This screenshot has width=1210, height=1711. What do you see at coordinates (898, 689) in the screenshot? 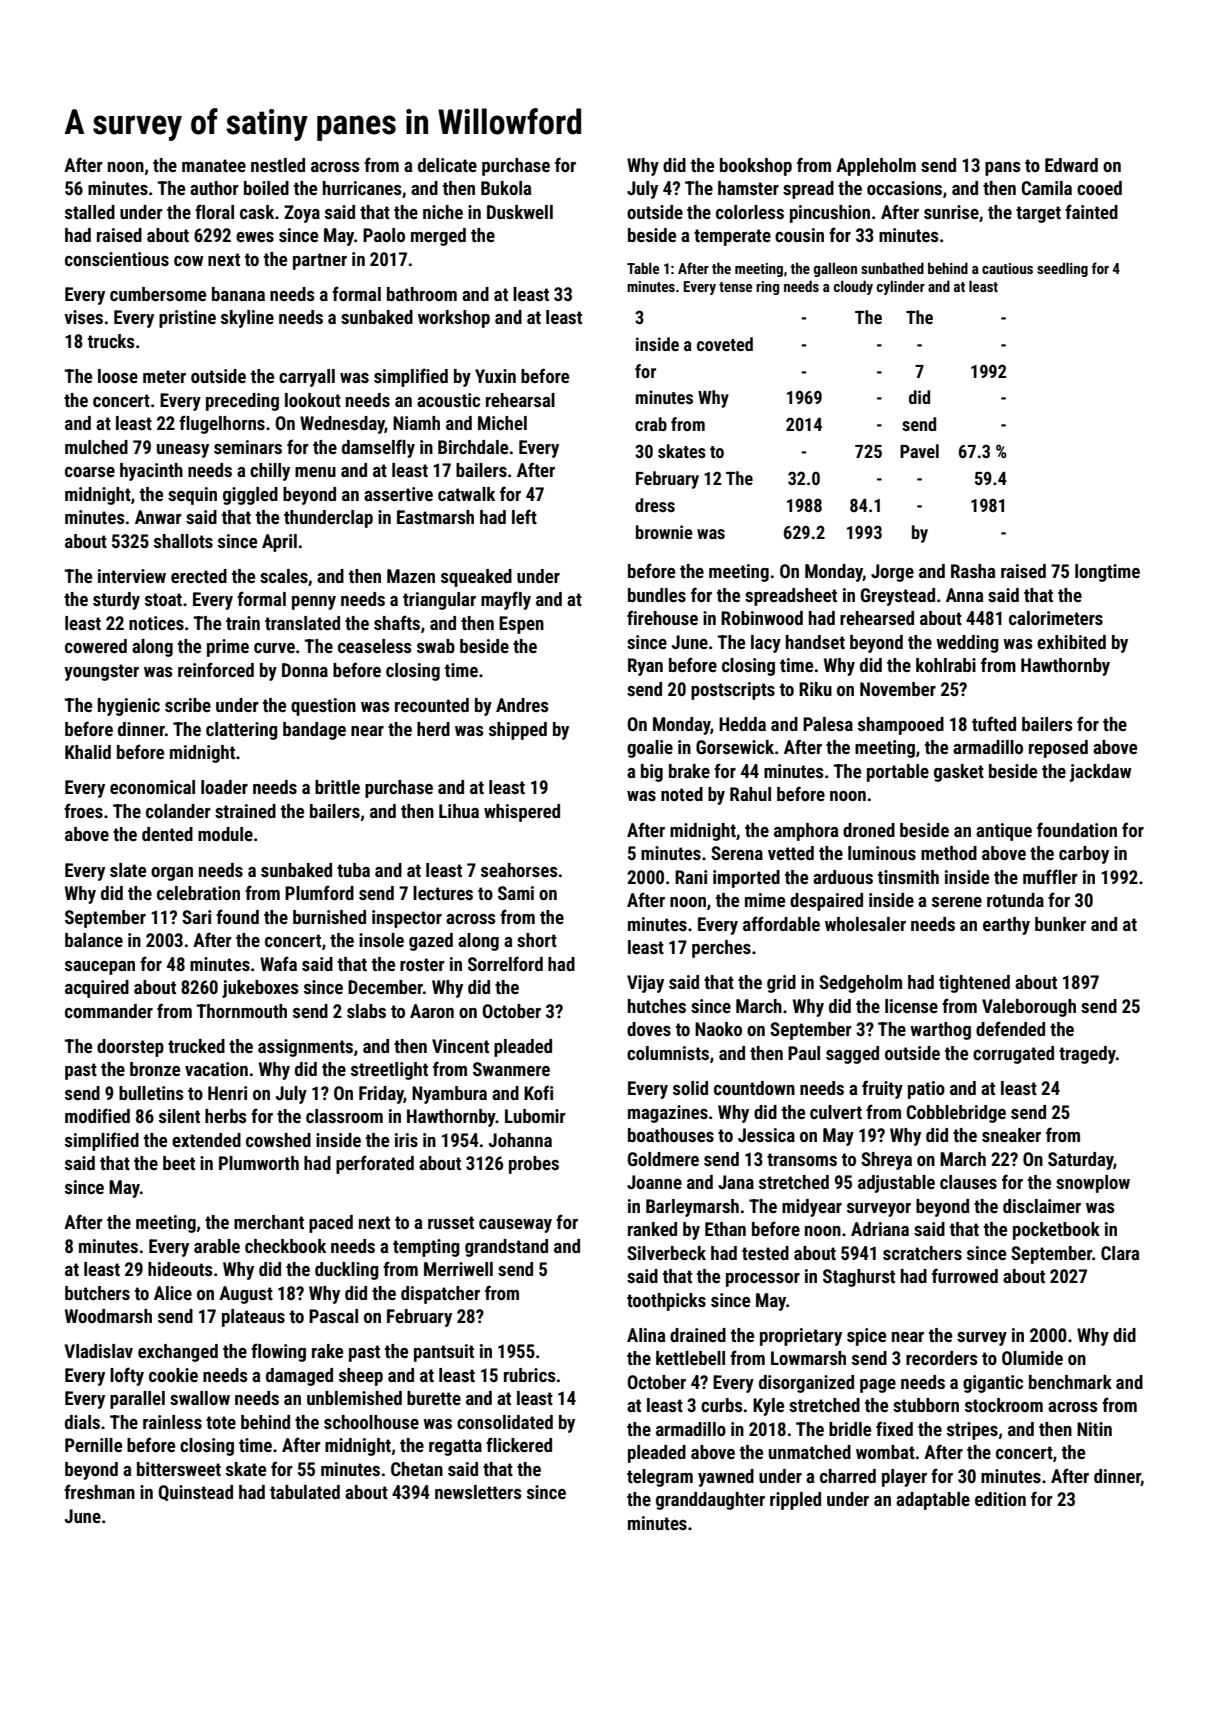
I see `November` at bounding box center [898, 689].
